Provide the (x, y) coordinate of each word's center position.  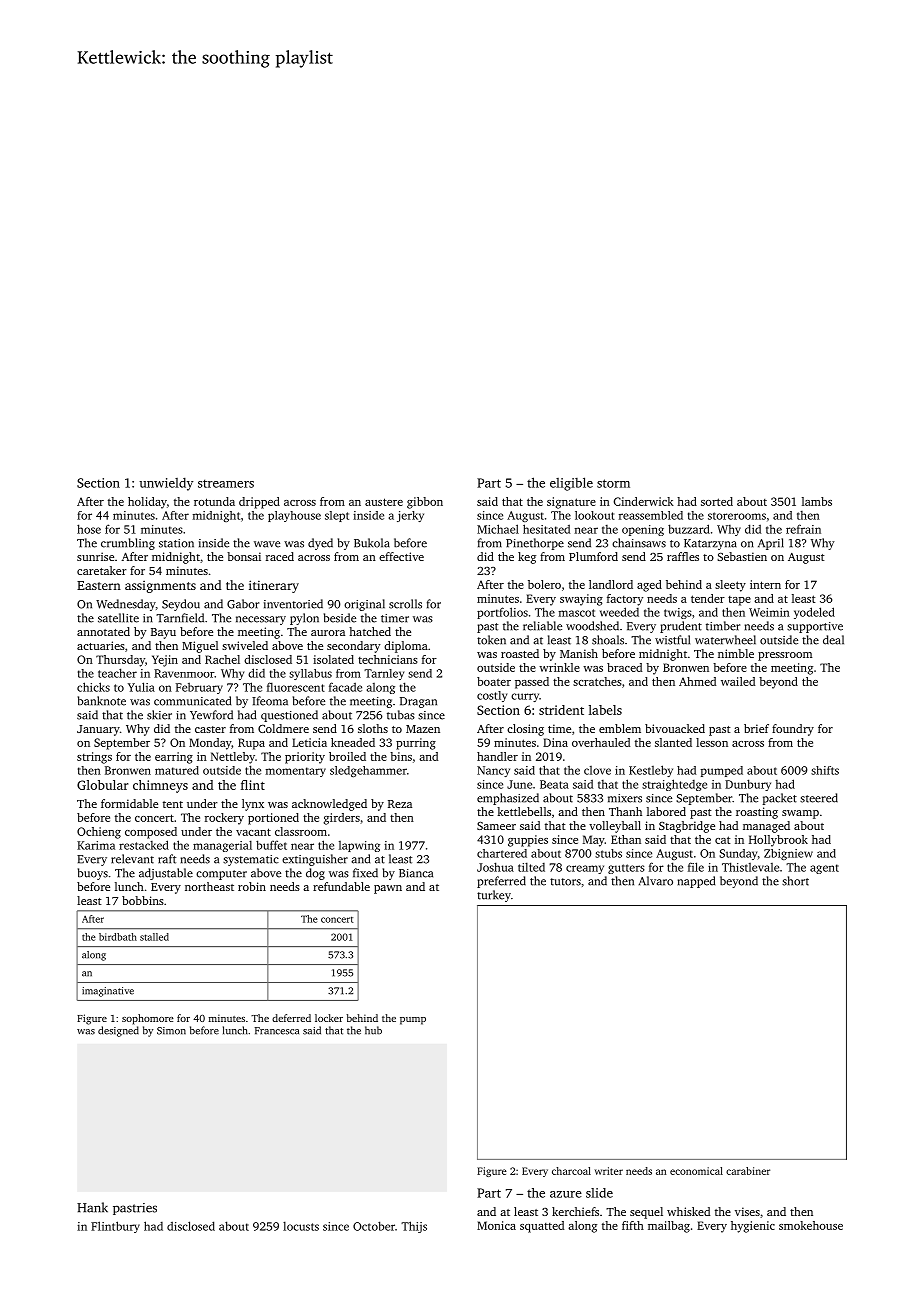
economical (696, 1171)
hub (373, 1030)
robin (252, 886)
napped (696, 882)
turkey (494, 896)
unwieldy (166, 484)
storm (613, 483)
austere (384, 502)
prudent (681, 627)
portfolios (502, 613)
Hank (92, 1207)
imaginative (108, 992)
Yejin (165, 661)
